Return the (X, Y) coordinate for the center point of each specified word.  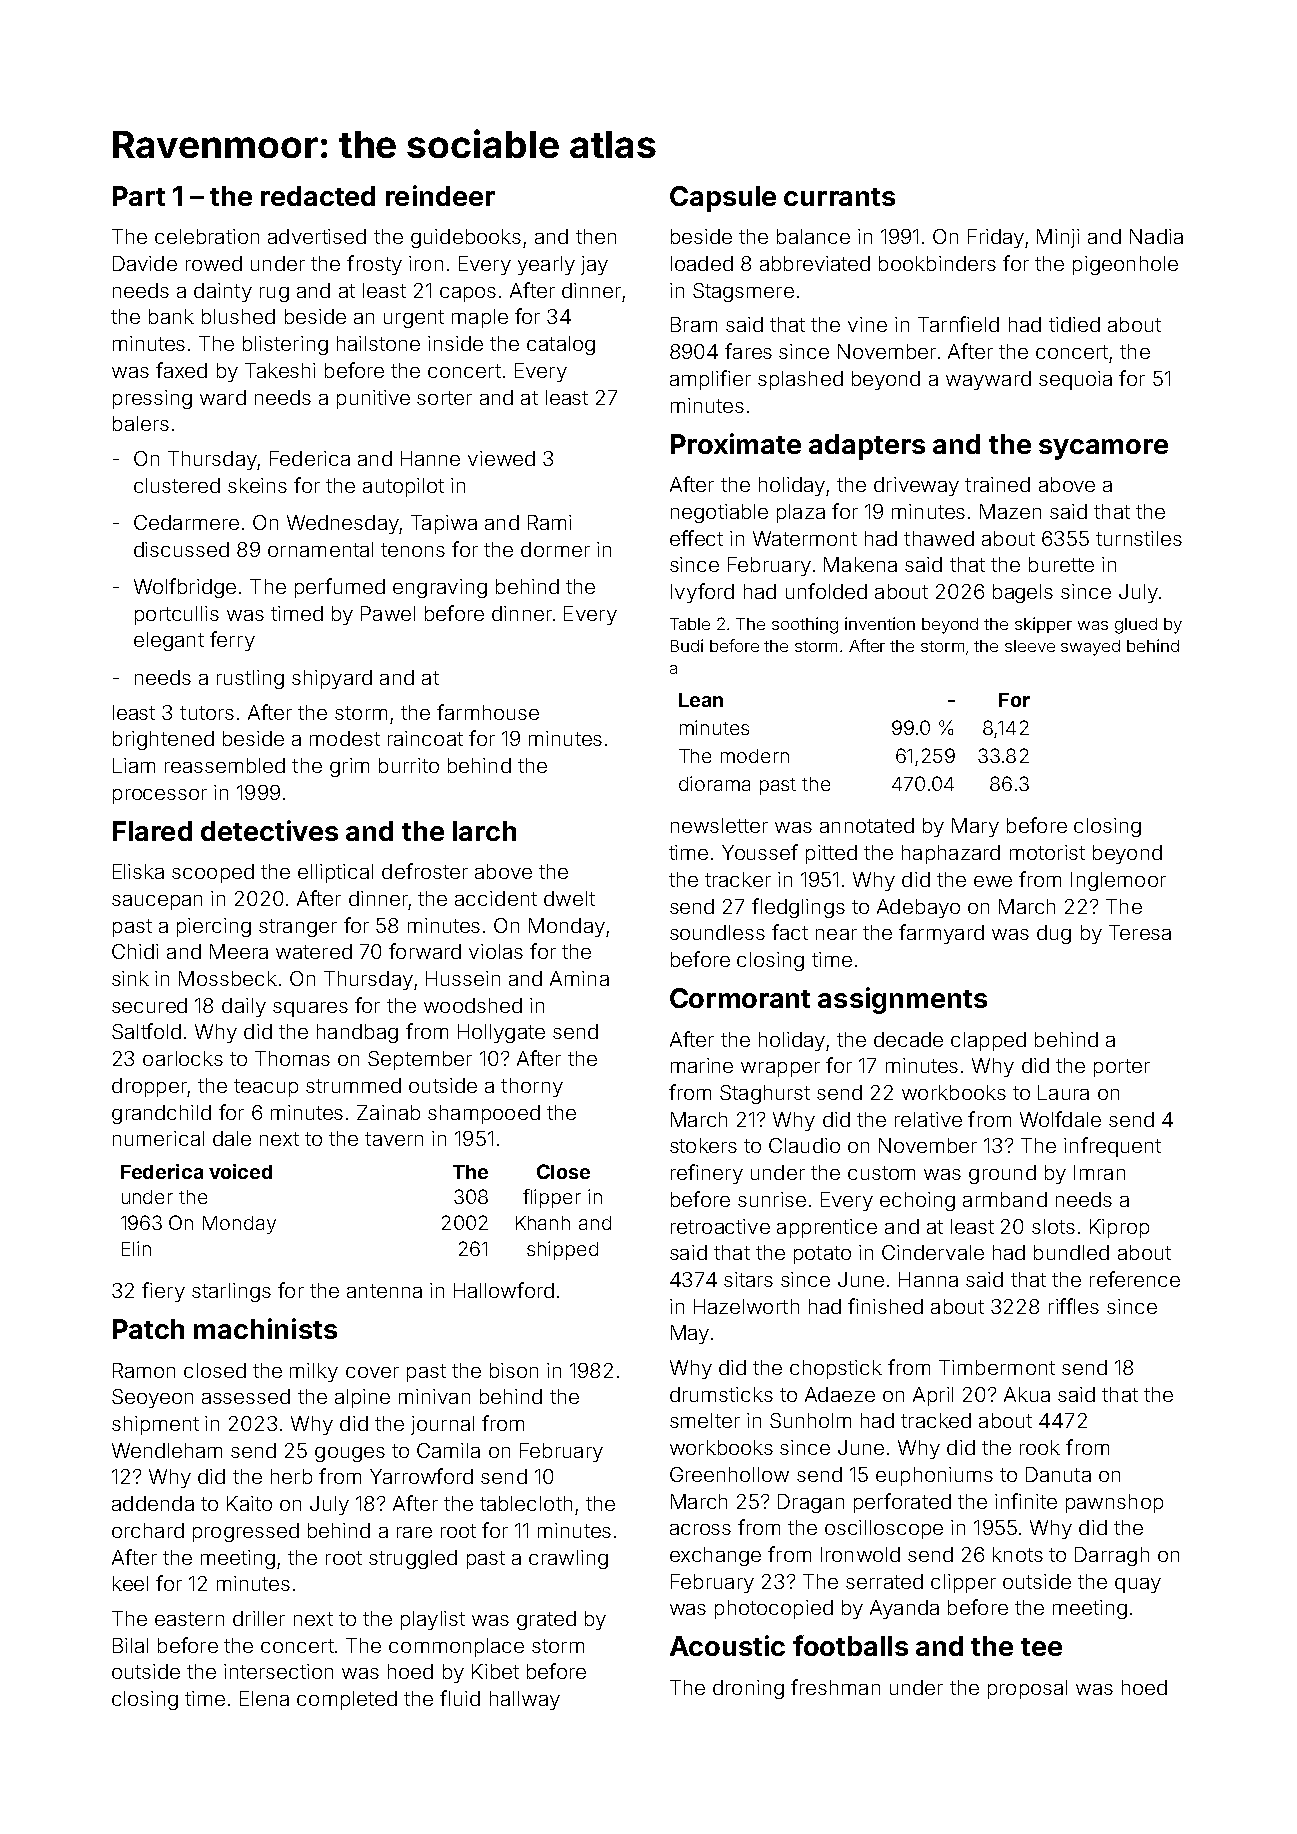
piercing (214, 927)
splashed (800, 380)
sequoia (1075, 380)
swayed (1090, 648)
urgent (414, 319)
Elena (264, 1698)
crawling (568, 1559)
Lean (701, 700)
